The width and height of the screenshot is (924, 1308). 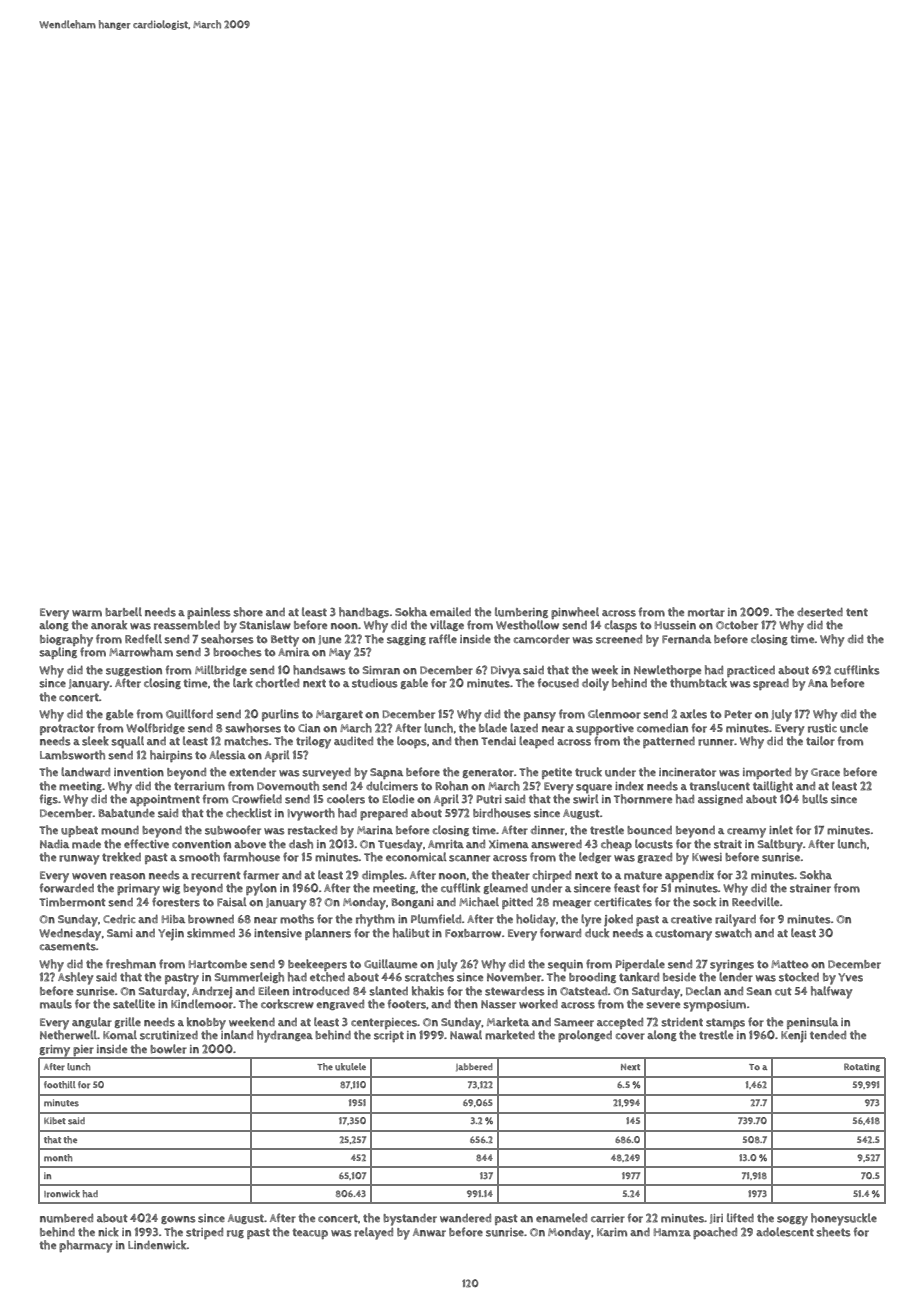 What do you see at coordinates (616, 845) in the screenshot?
I see `cheap` at bounding box center [616, 845].
